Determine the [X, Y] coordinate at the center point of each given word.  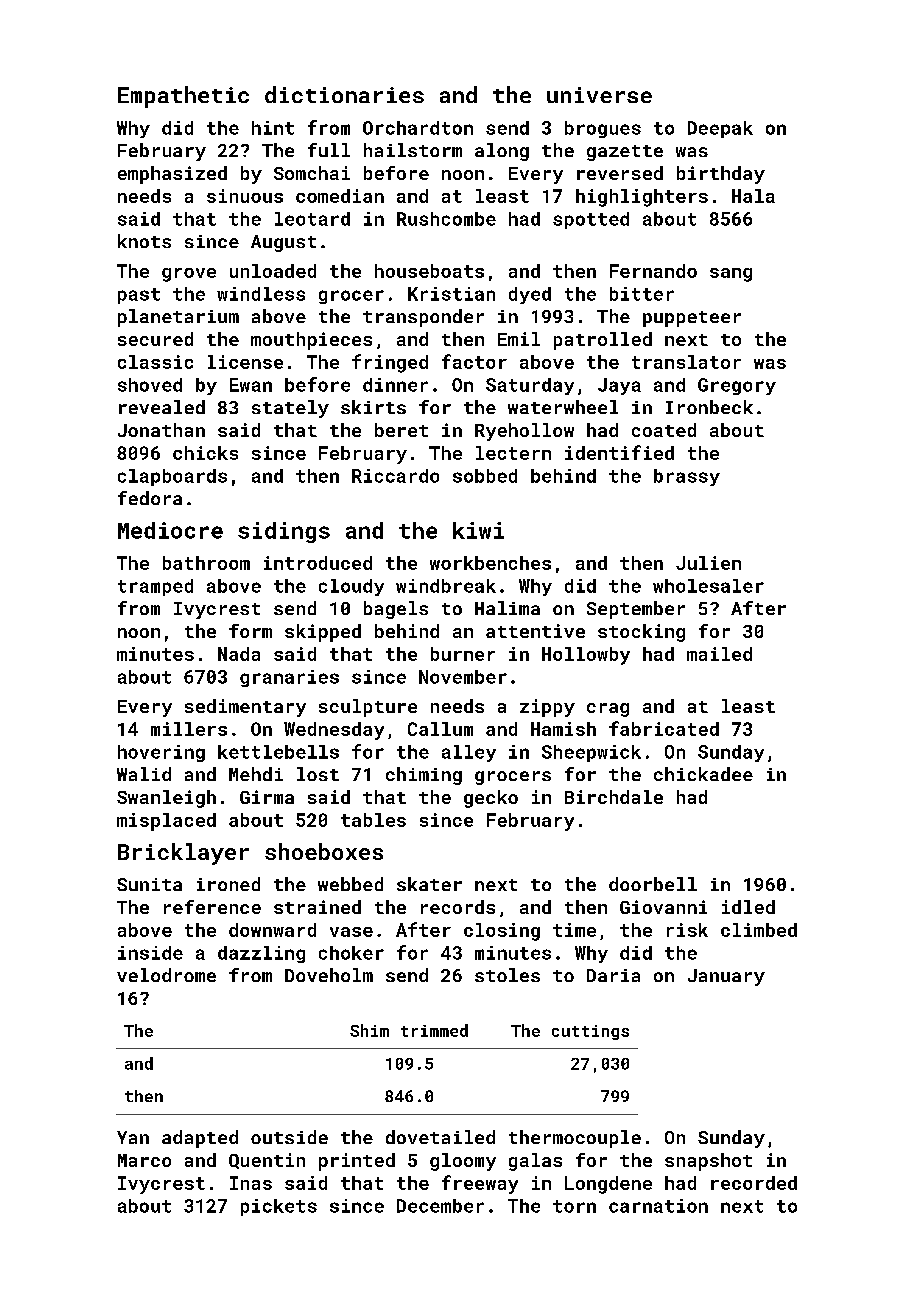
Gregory [737, 386]
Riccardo [395, 476]
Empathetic [183, 97]
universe [599, 95]
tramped [155, 587]
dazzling [261, 954]
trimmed [434, 1030]
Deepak [720, 129]
